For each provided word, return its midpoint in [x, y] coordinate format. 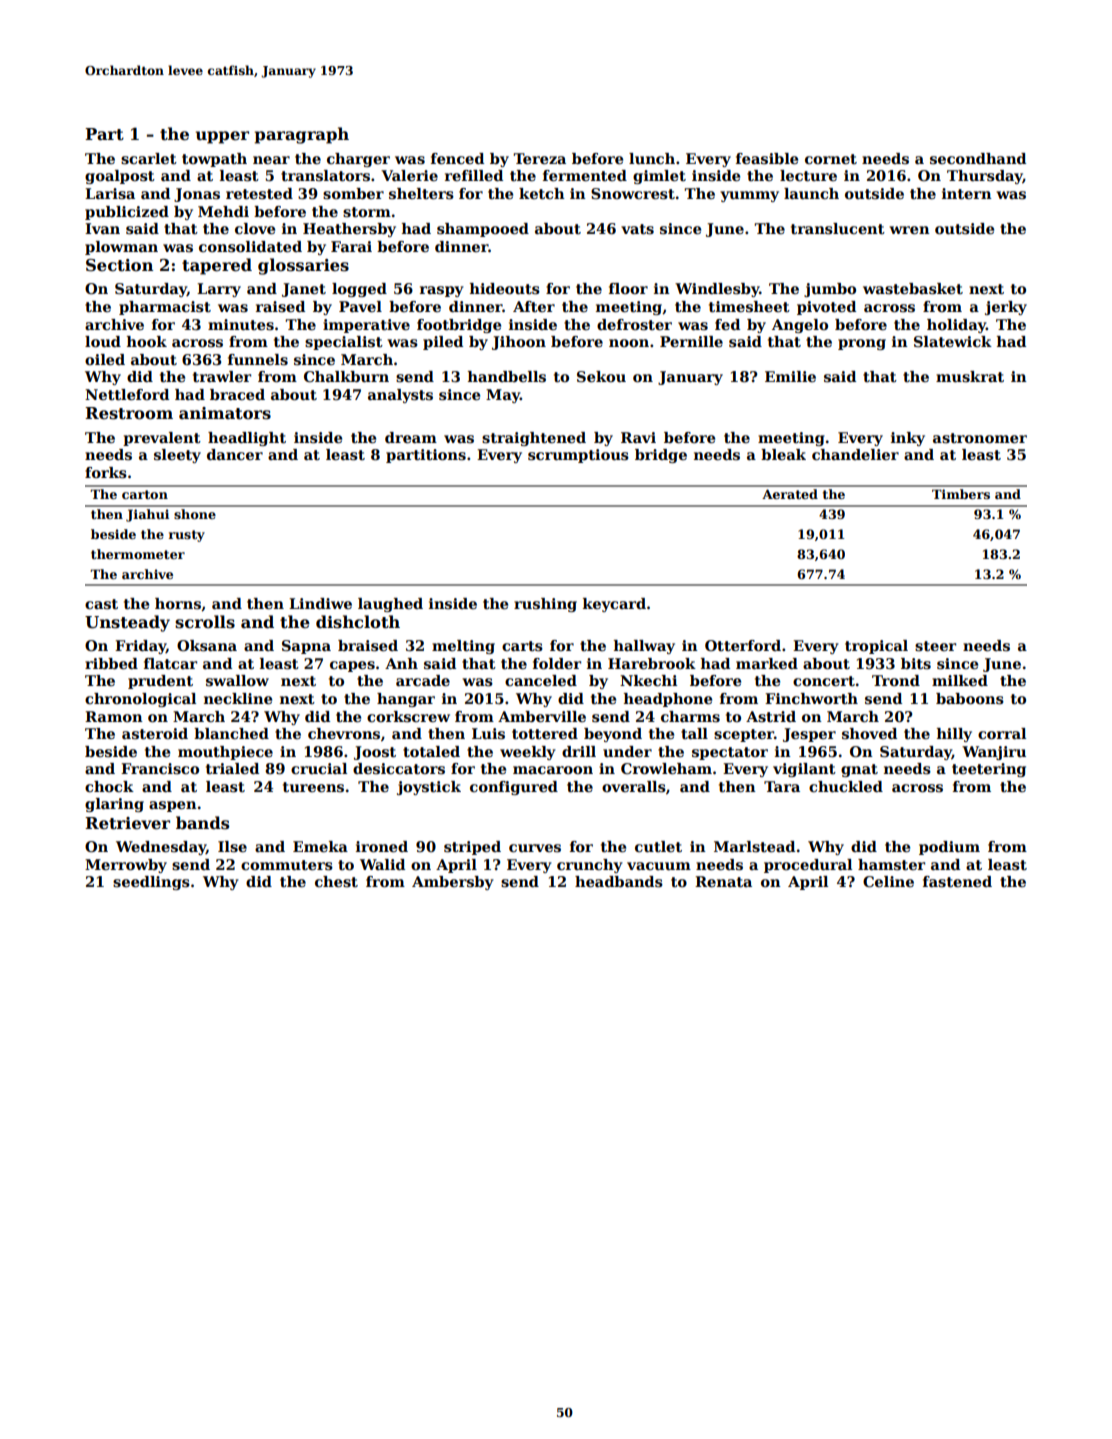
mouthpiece [225, 753]
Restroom [129, 413]
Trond [896, 680]
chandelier [855, 454]
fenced [457, 158]
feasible [767, 158]
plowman [121, 248]
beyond [613, 735]
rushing [545, 605]
